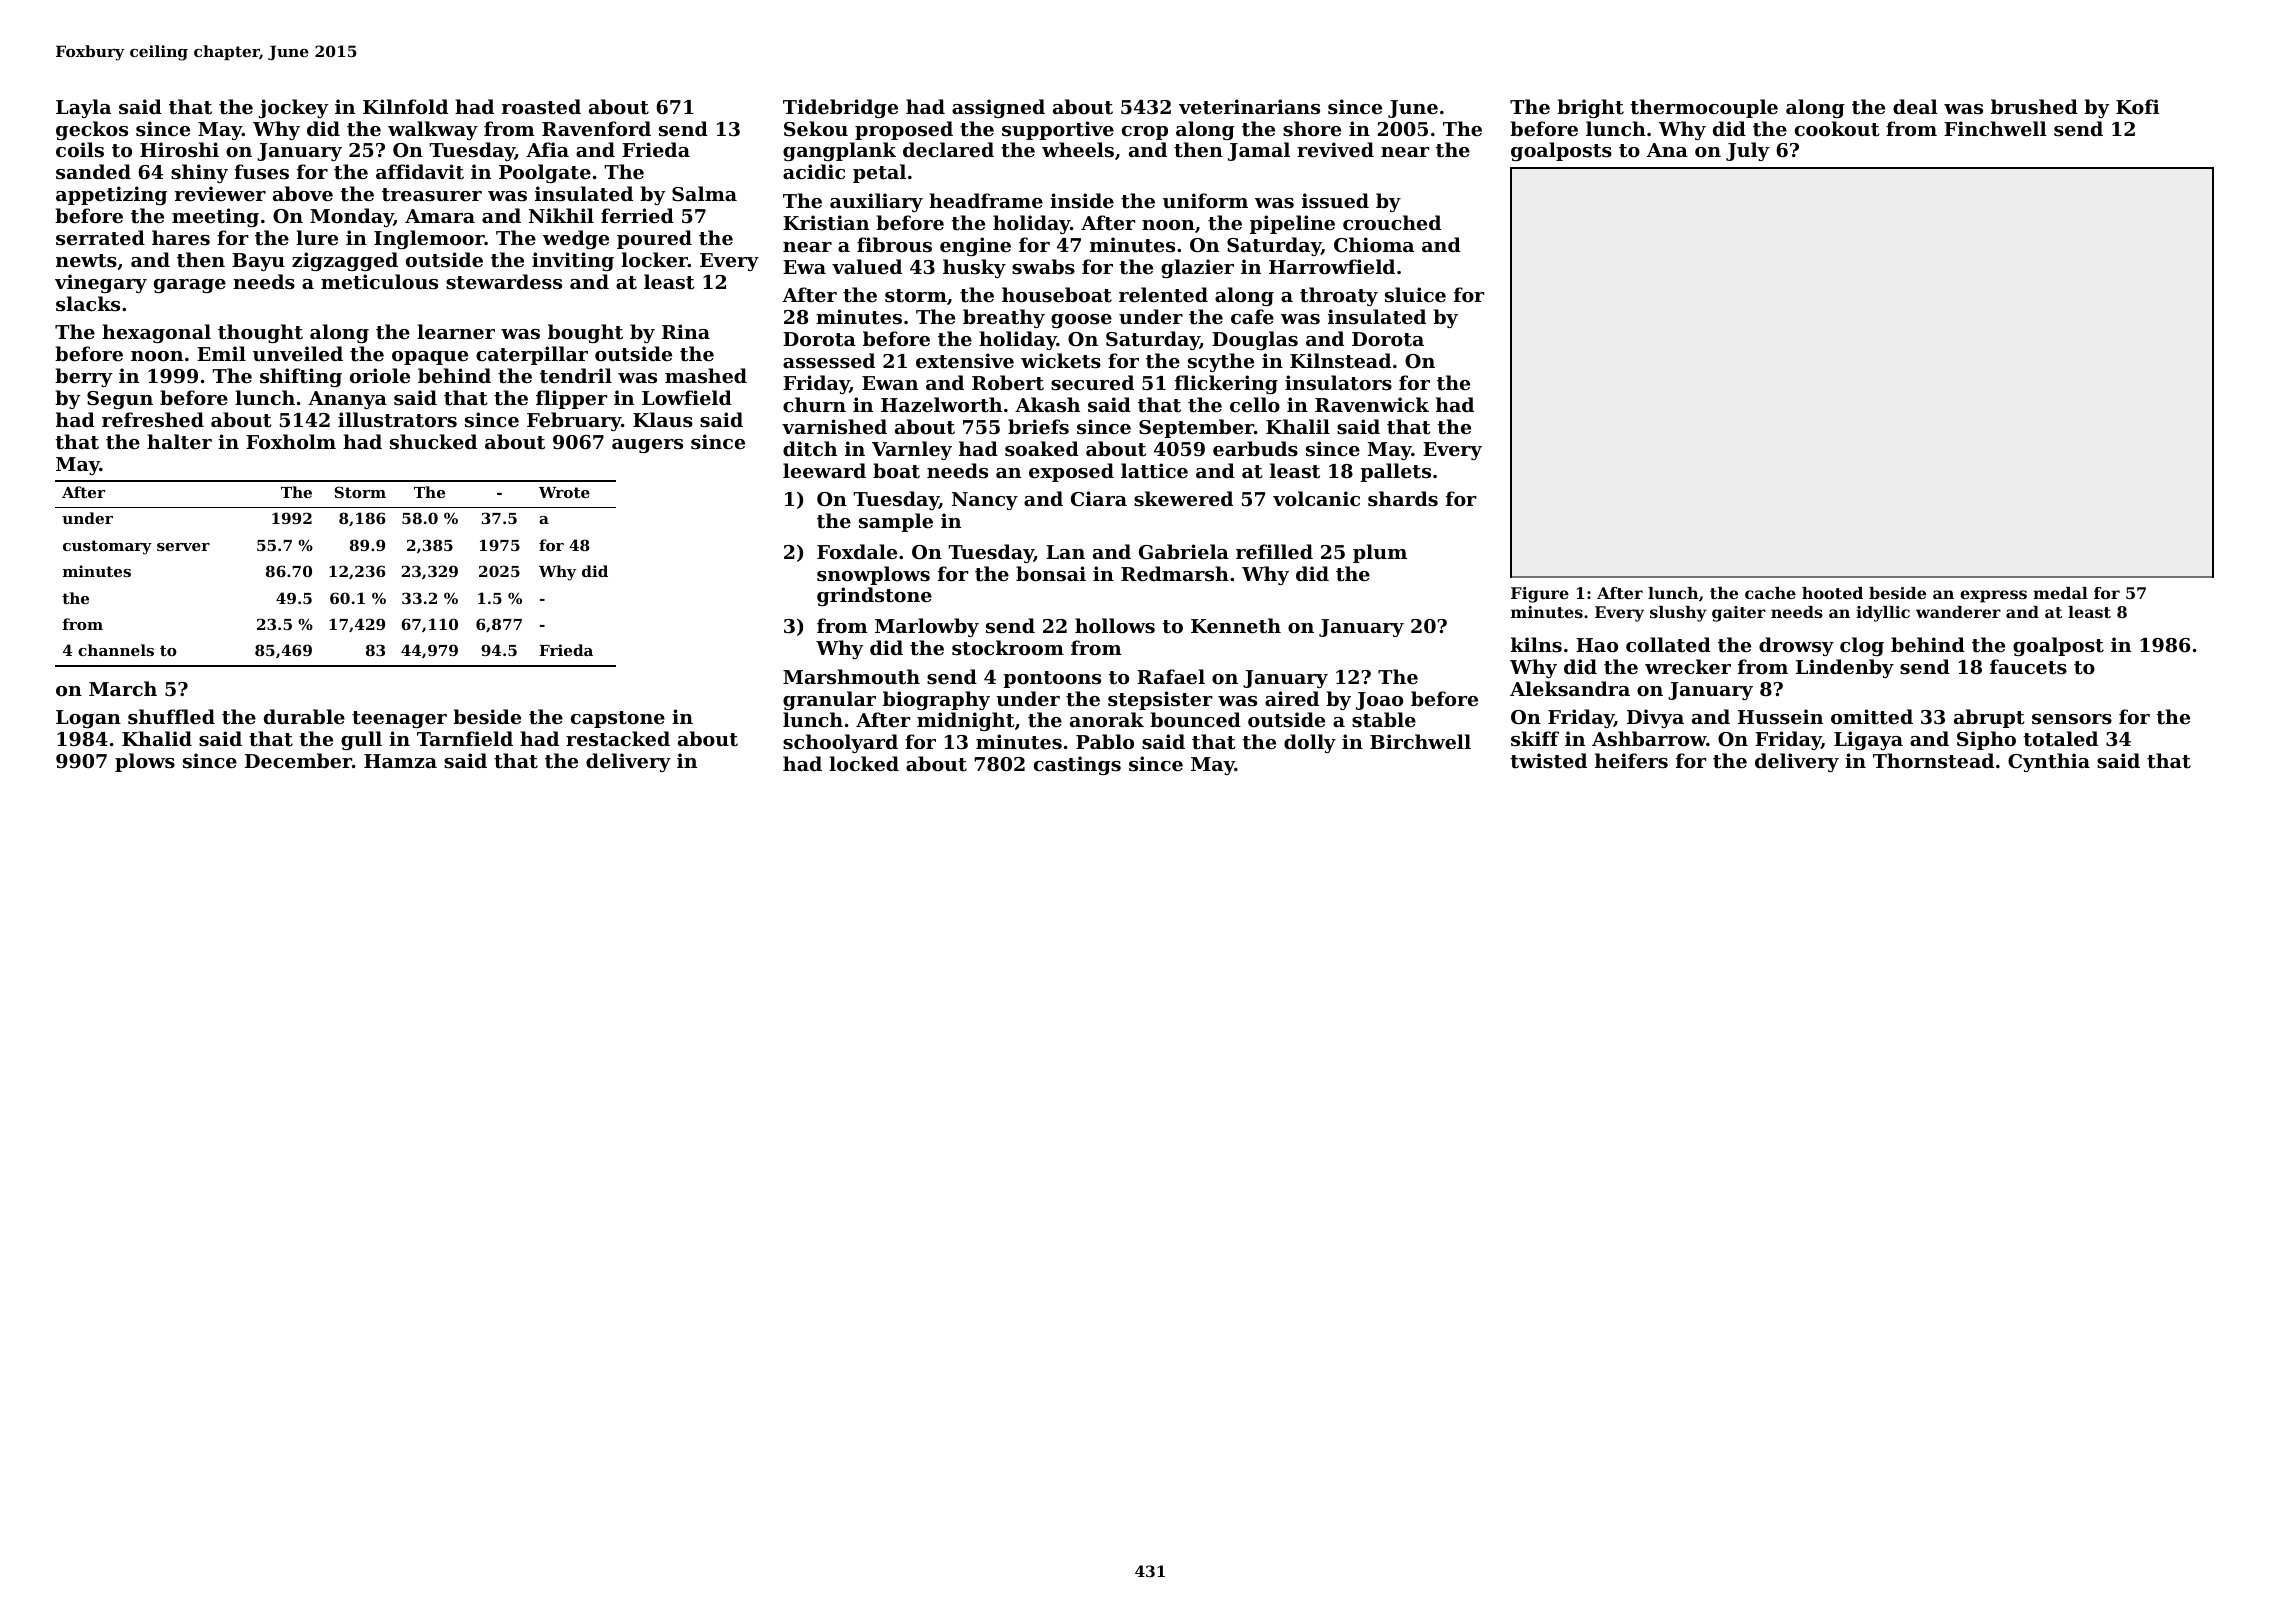 This document has width=2269, height=1605. Describe the element at coordinates (304, 716) in the document. I see `durable` at that location.
